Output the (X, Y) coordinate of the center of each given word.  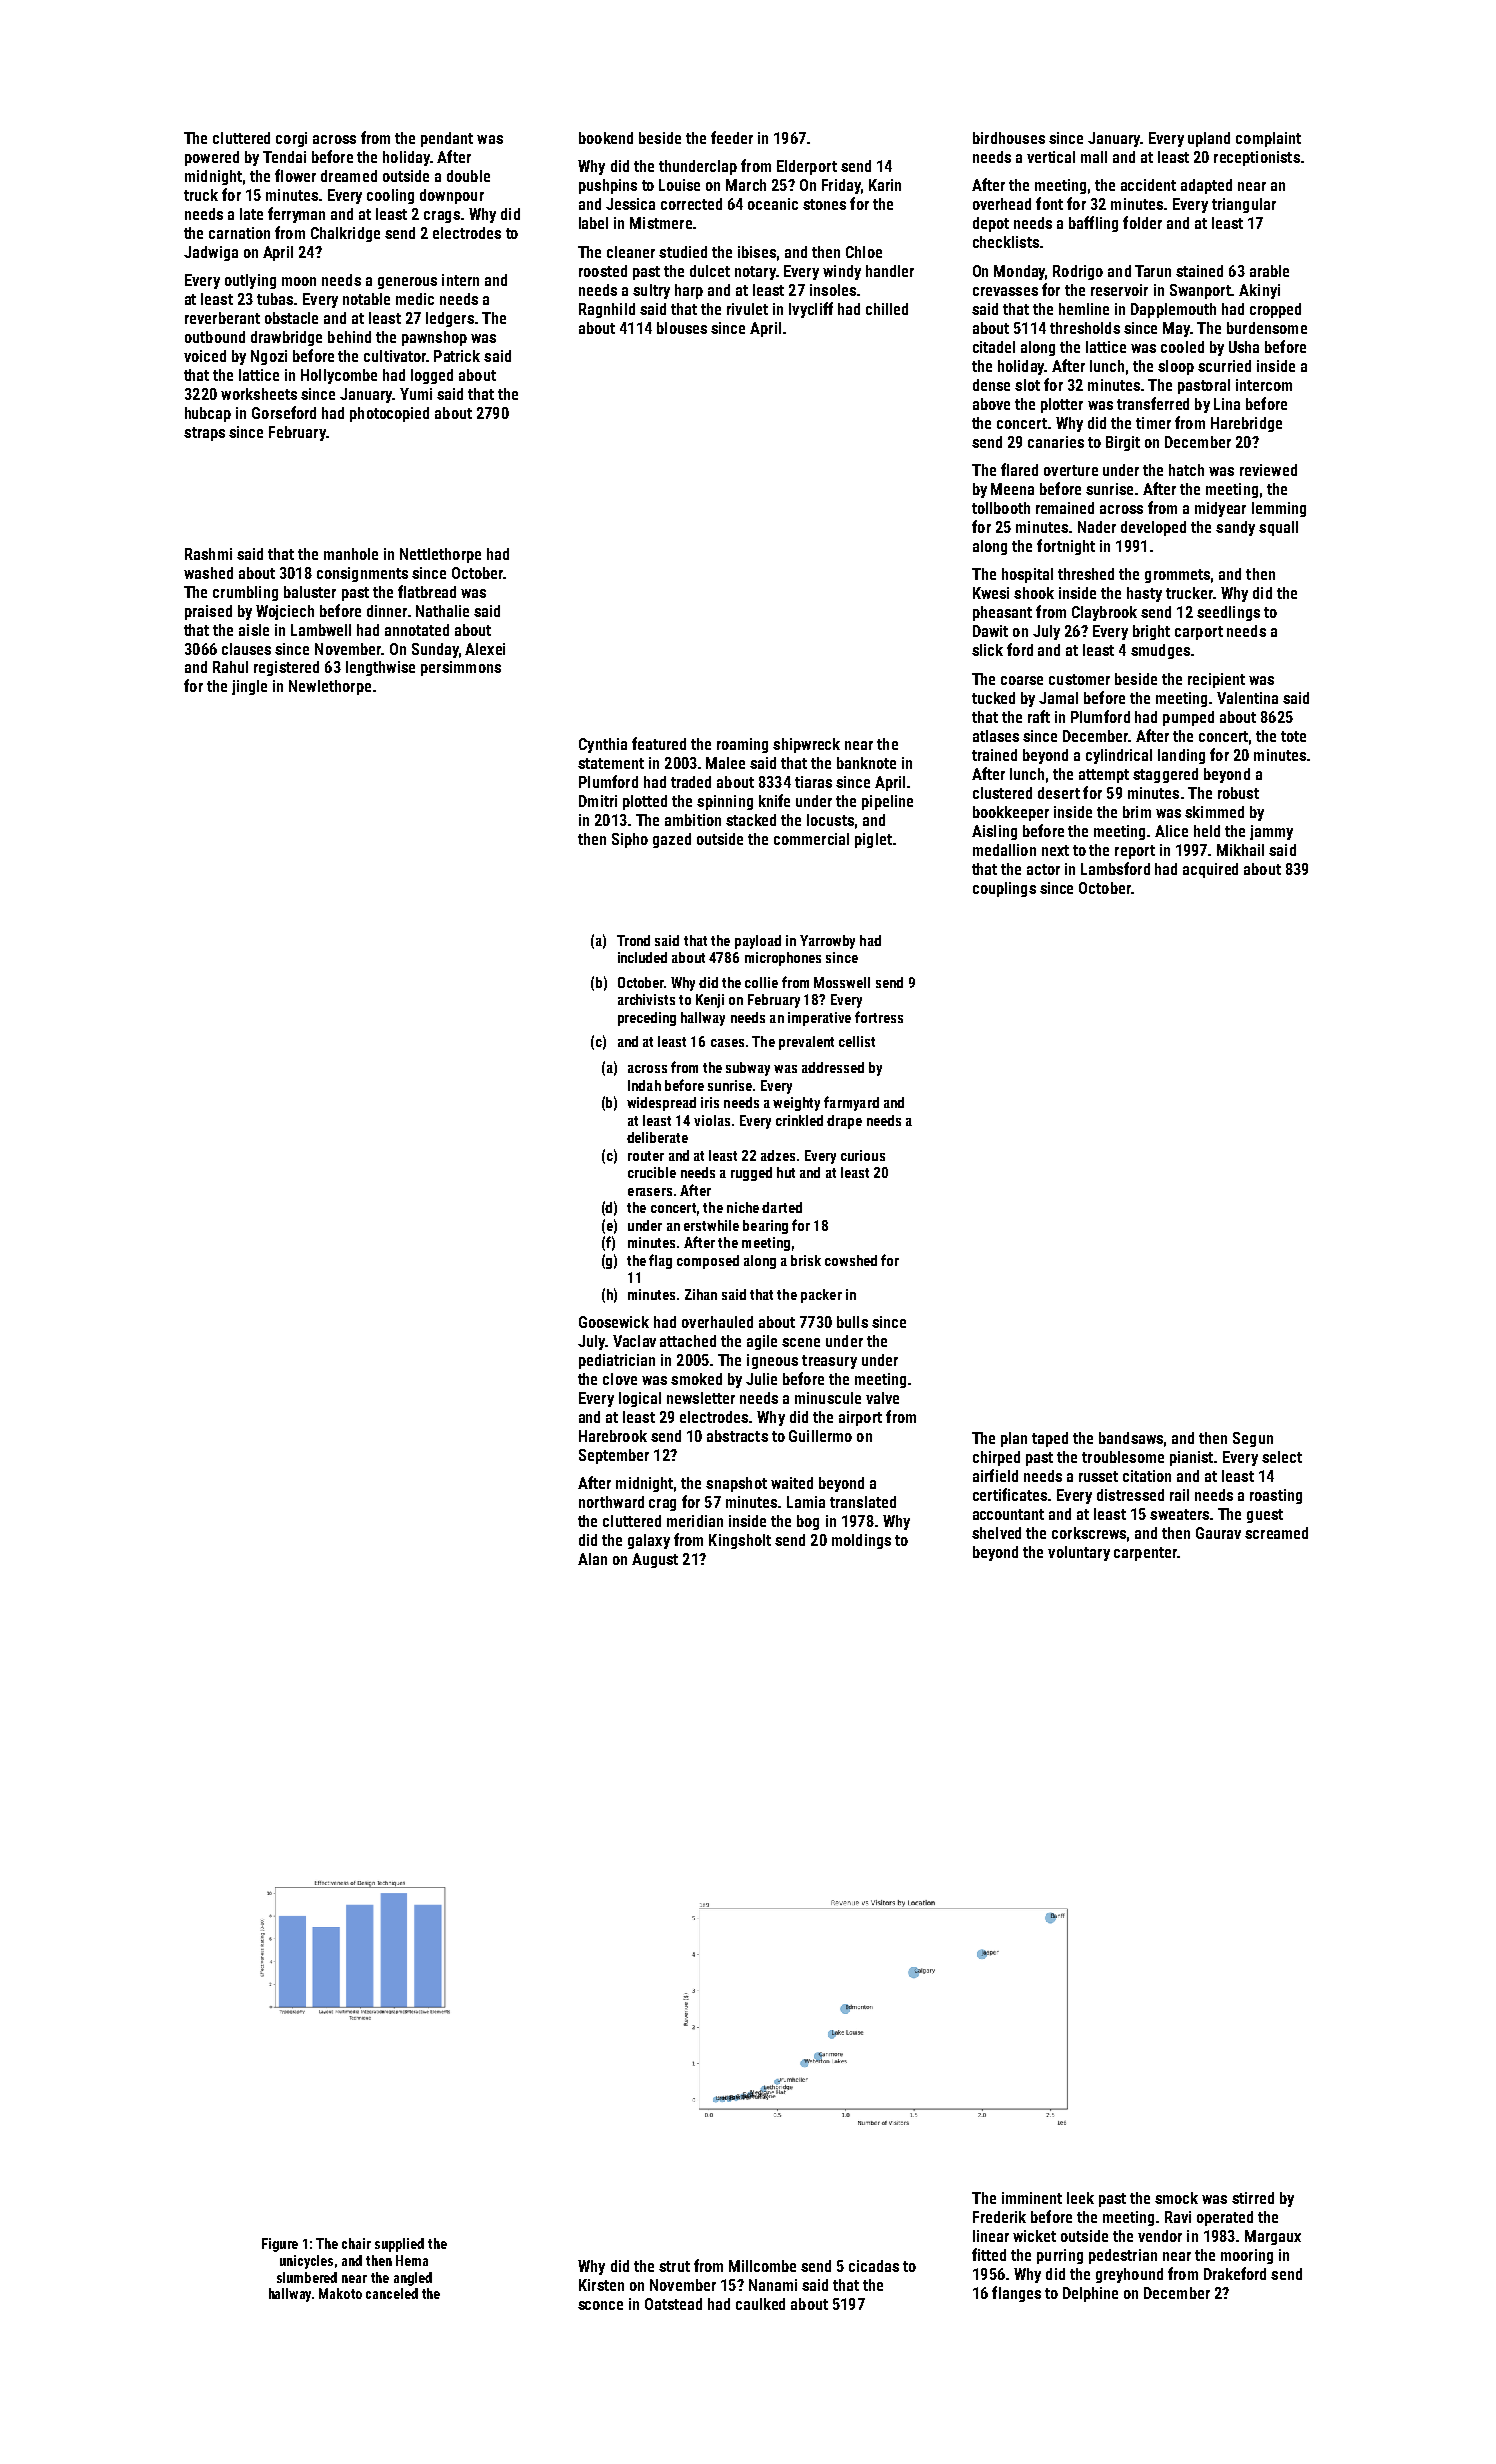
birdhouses (1009, 138)
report (1135, 852)
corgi (291, 139)
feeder (732, 137)
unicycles (306, 2262)
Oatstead (673, 2304)
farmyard (851, 1103)
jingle (249, 687)
